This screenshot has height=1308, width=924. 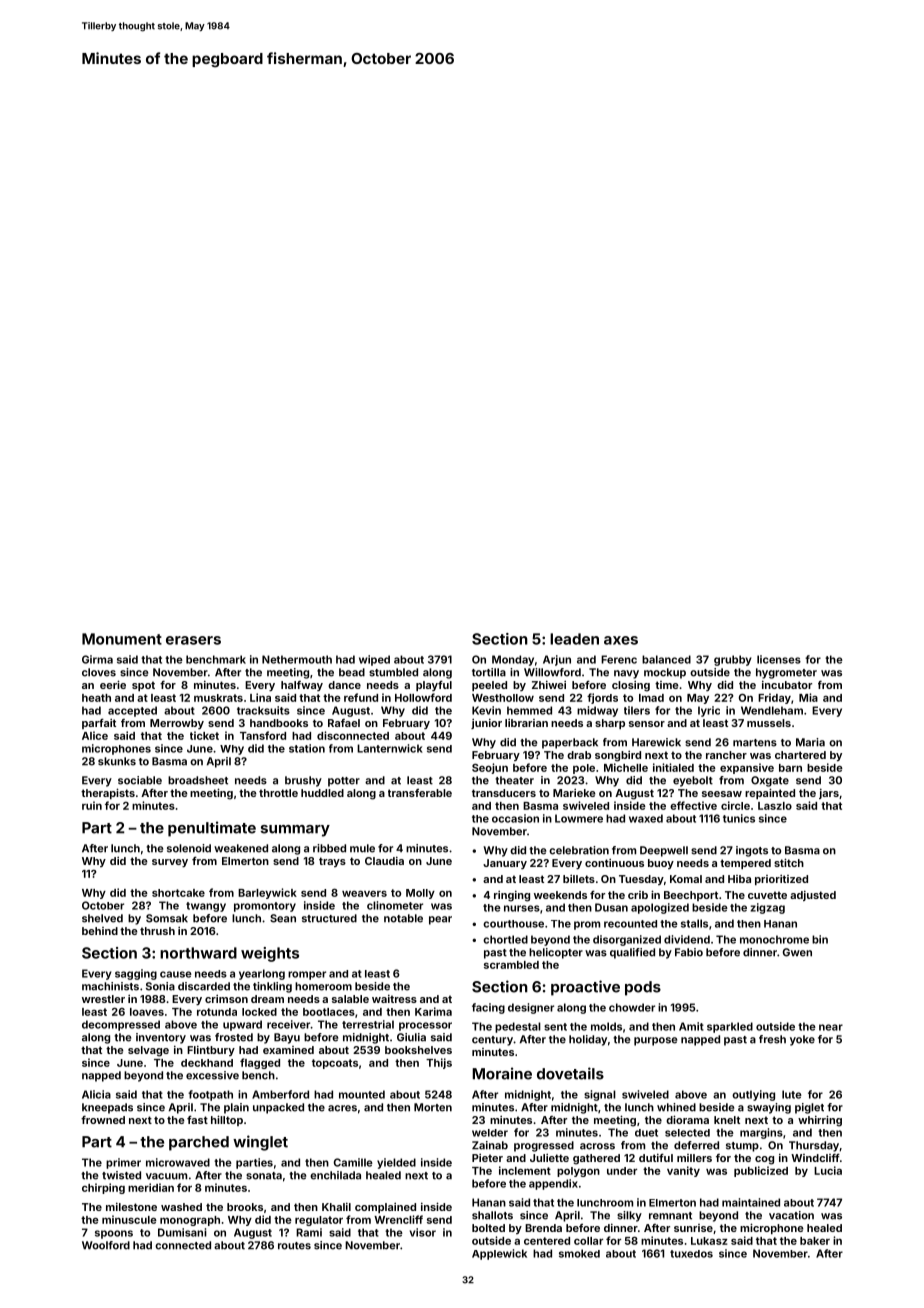 I want to click on meridian, so click(x=151, y=1187).
